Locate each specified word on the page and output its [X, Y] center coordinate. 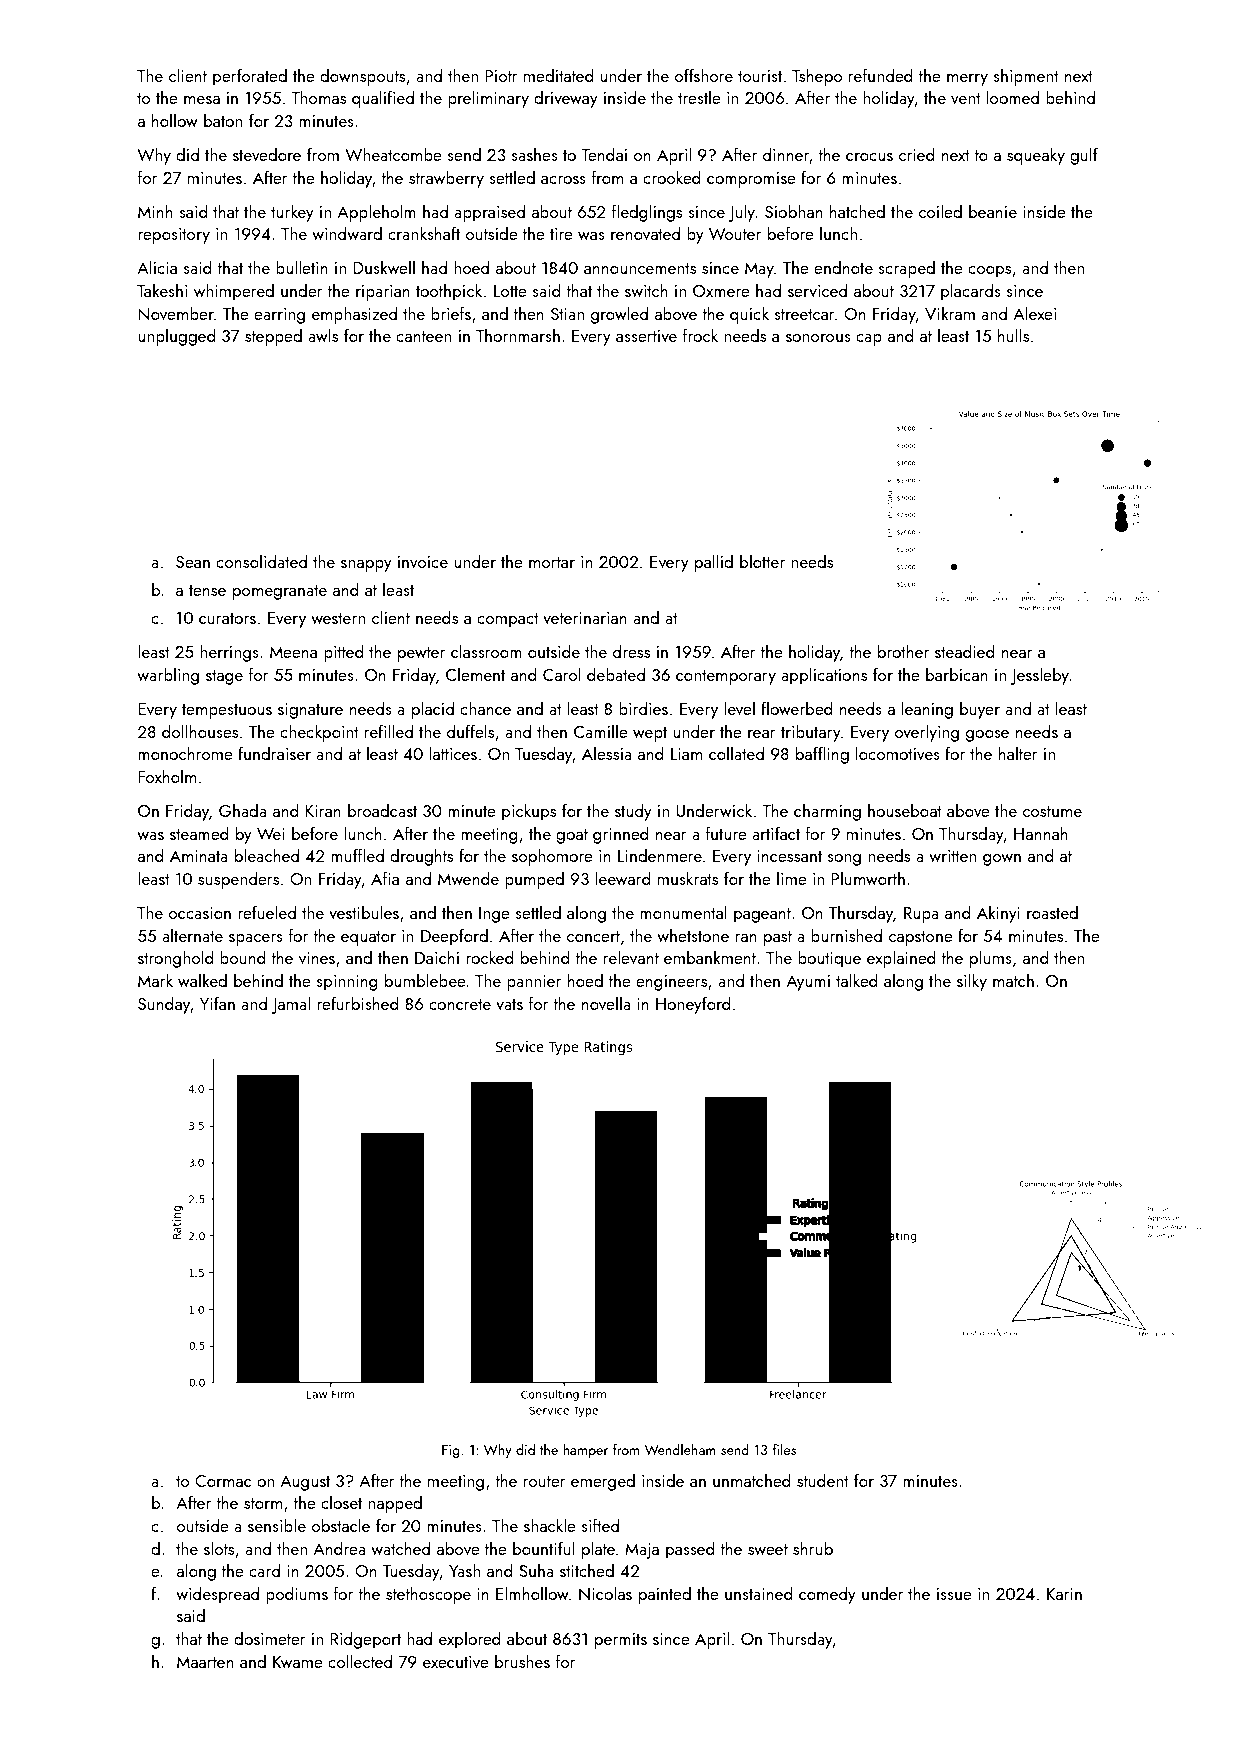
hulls [1013, 335]
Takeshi [162, 290]
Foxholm [167, 776]
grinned [621, 835]
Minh [155, 211]
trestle [699, 97]
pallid [714, 563]
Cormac [223, 1481]
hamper [585, 1451]
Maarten [205, 1662]
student [823, 1480]
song [844, 860]
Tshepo [817, 77]
